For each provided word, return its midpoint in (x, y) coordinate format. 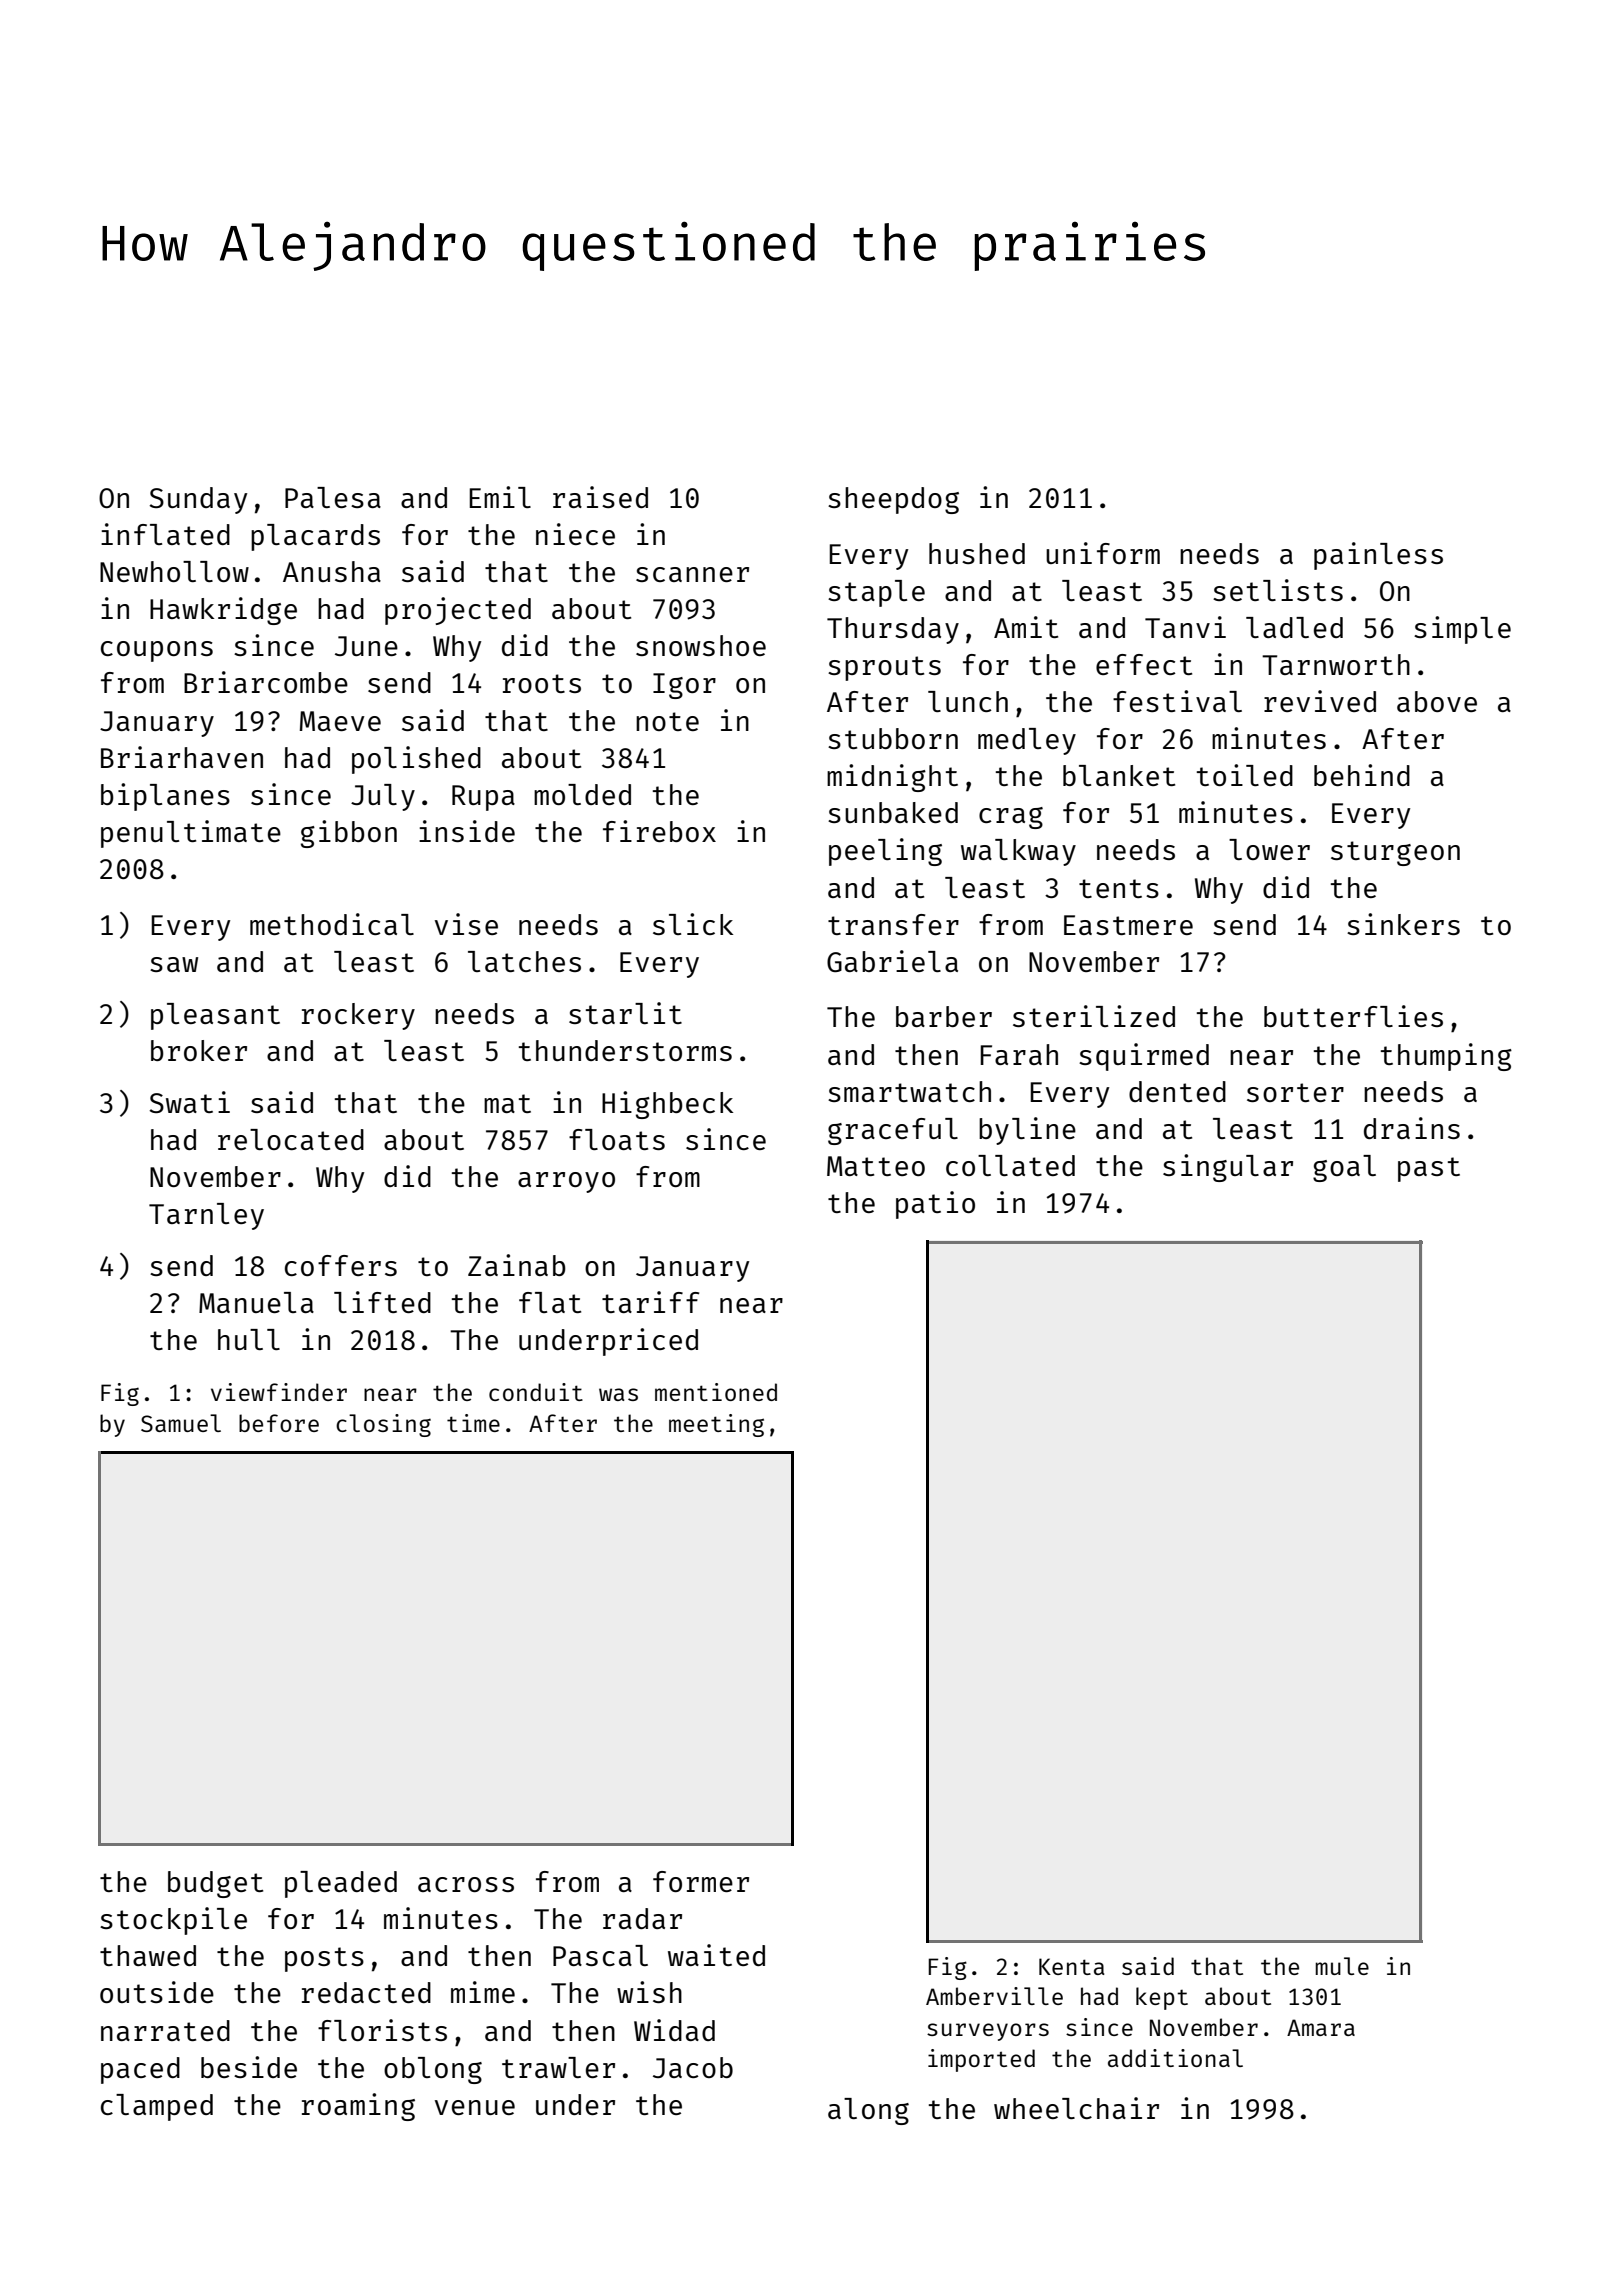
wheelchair (1076, 2108)
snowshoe (701, 645)
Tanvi (1185, 627)
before (279, 1423)
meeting (716, 1425)
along (868, 2111)
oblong (433, 2070)
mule (1342, 1966)
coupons (157, 651)
